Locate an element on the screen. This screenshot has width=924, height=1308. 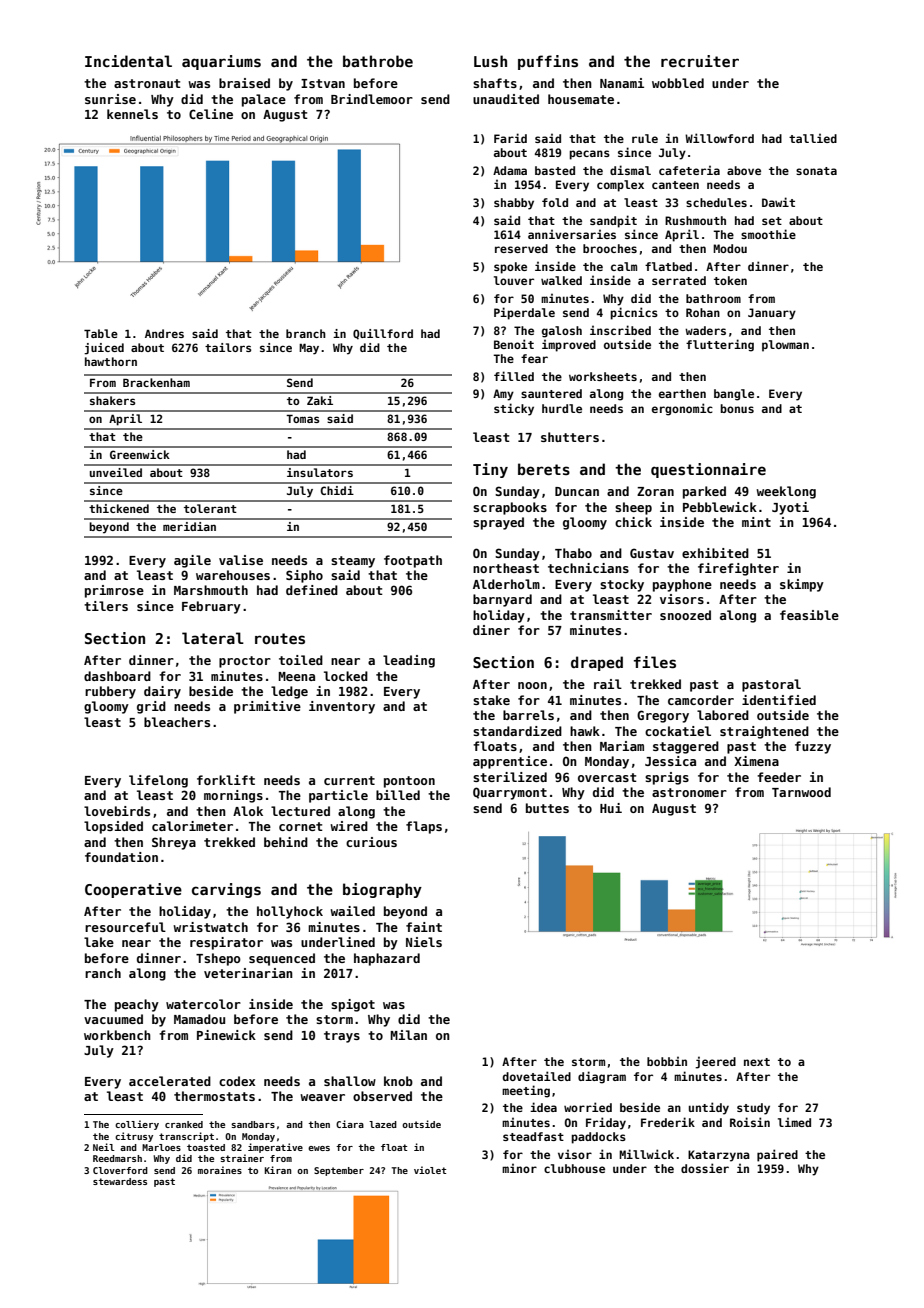
imperative is located at coordinates (275, 1148).
